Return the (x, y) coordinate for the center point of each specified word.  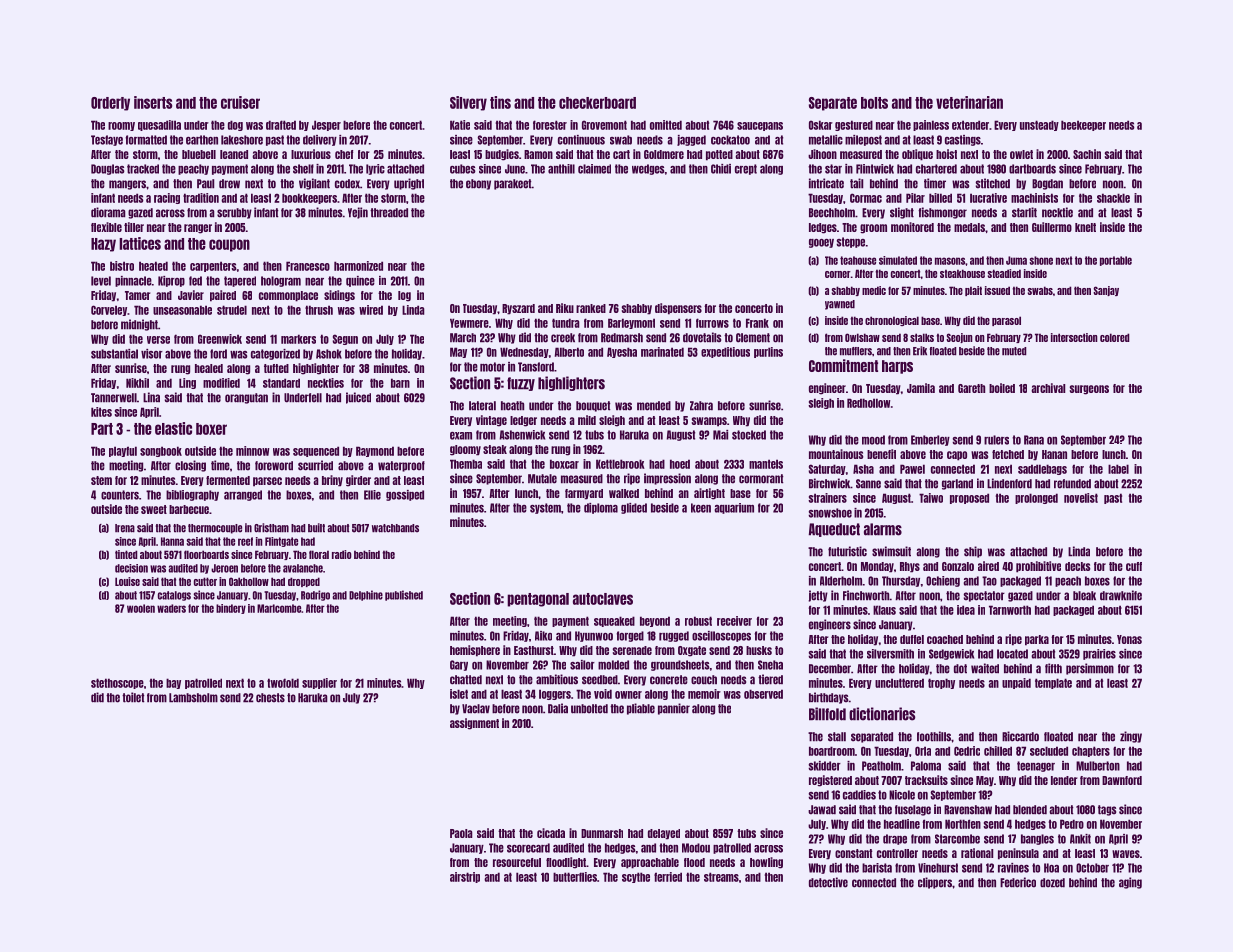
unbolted (589, 709)
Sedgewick (951, 654)
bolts (874, 103)
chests (270, 698)
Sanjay (1106, 291)
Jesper (326, 125)
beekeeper (1083, 125)
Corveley (109, 310)
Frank (757, 323)
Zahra (701, 406)
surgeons (1089, 390)
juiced (358, 398)
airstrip (465, 877)
